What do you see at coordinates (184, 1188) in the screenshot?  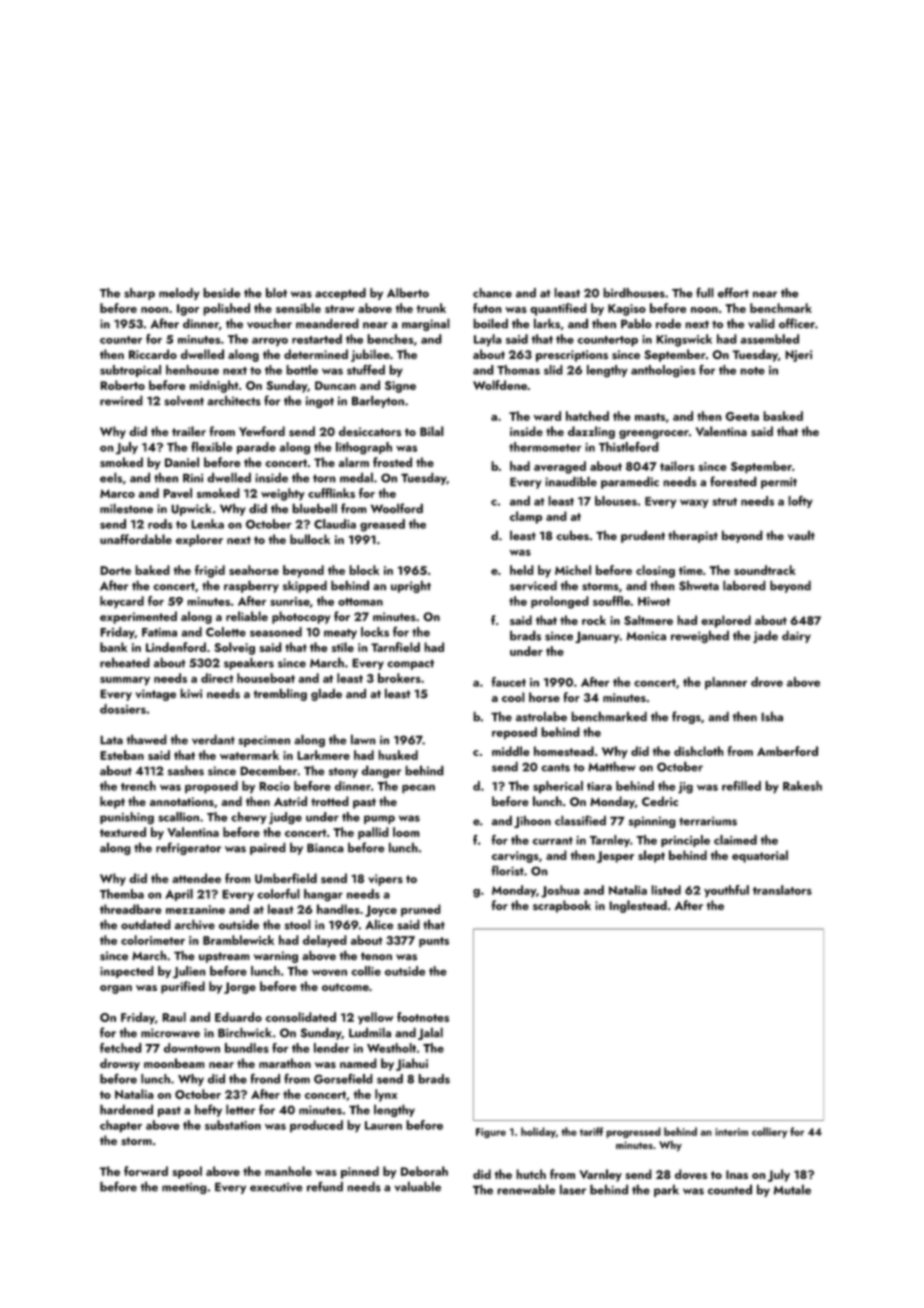 I see `meeting` at bounding box center [184, 1188].
